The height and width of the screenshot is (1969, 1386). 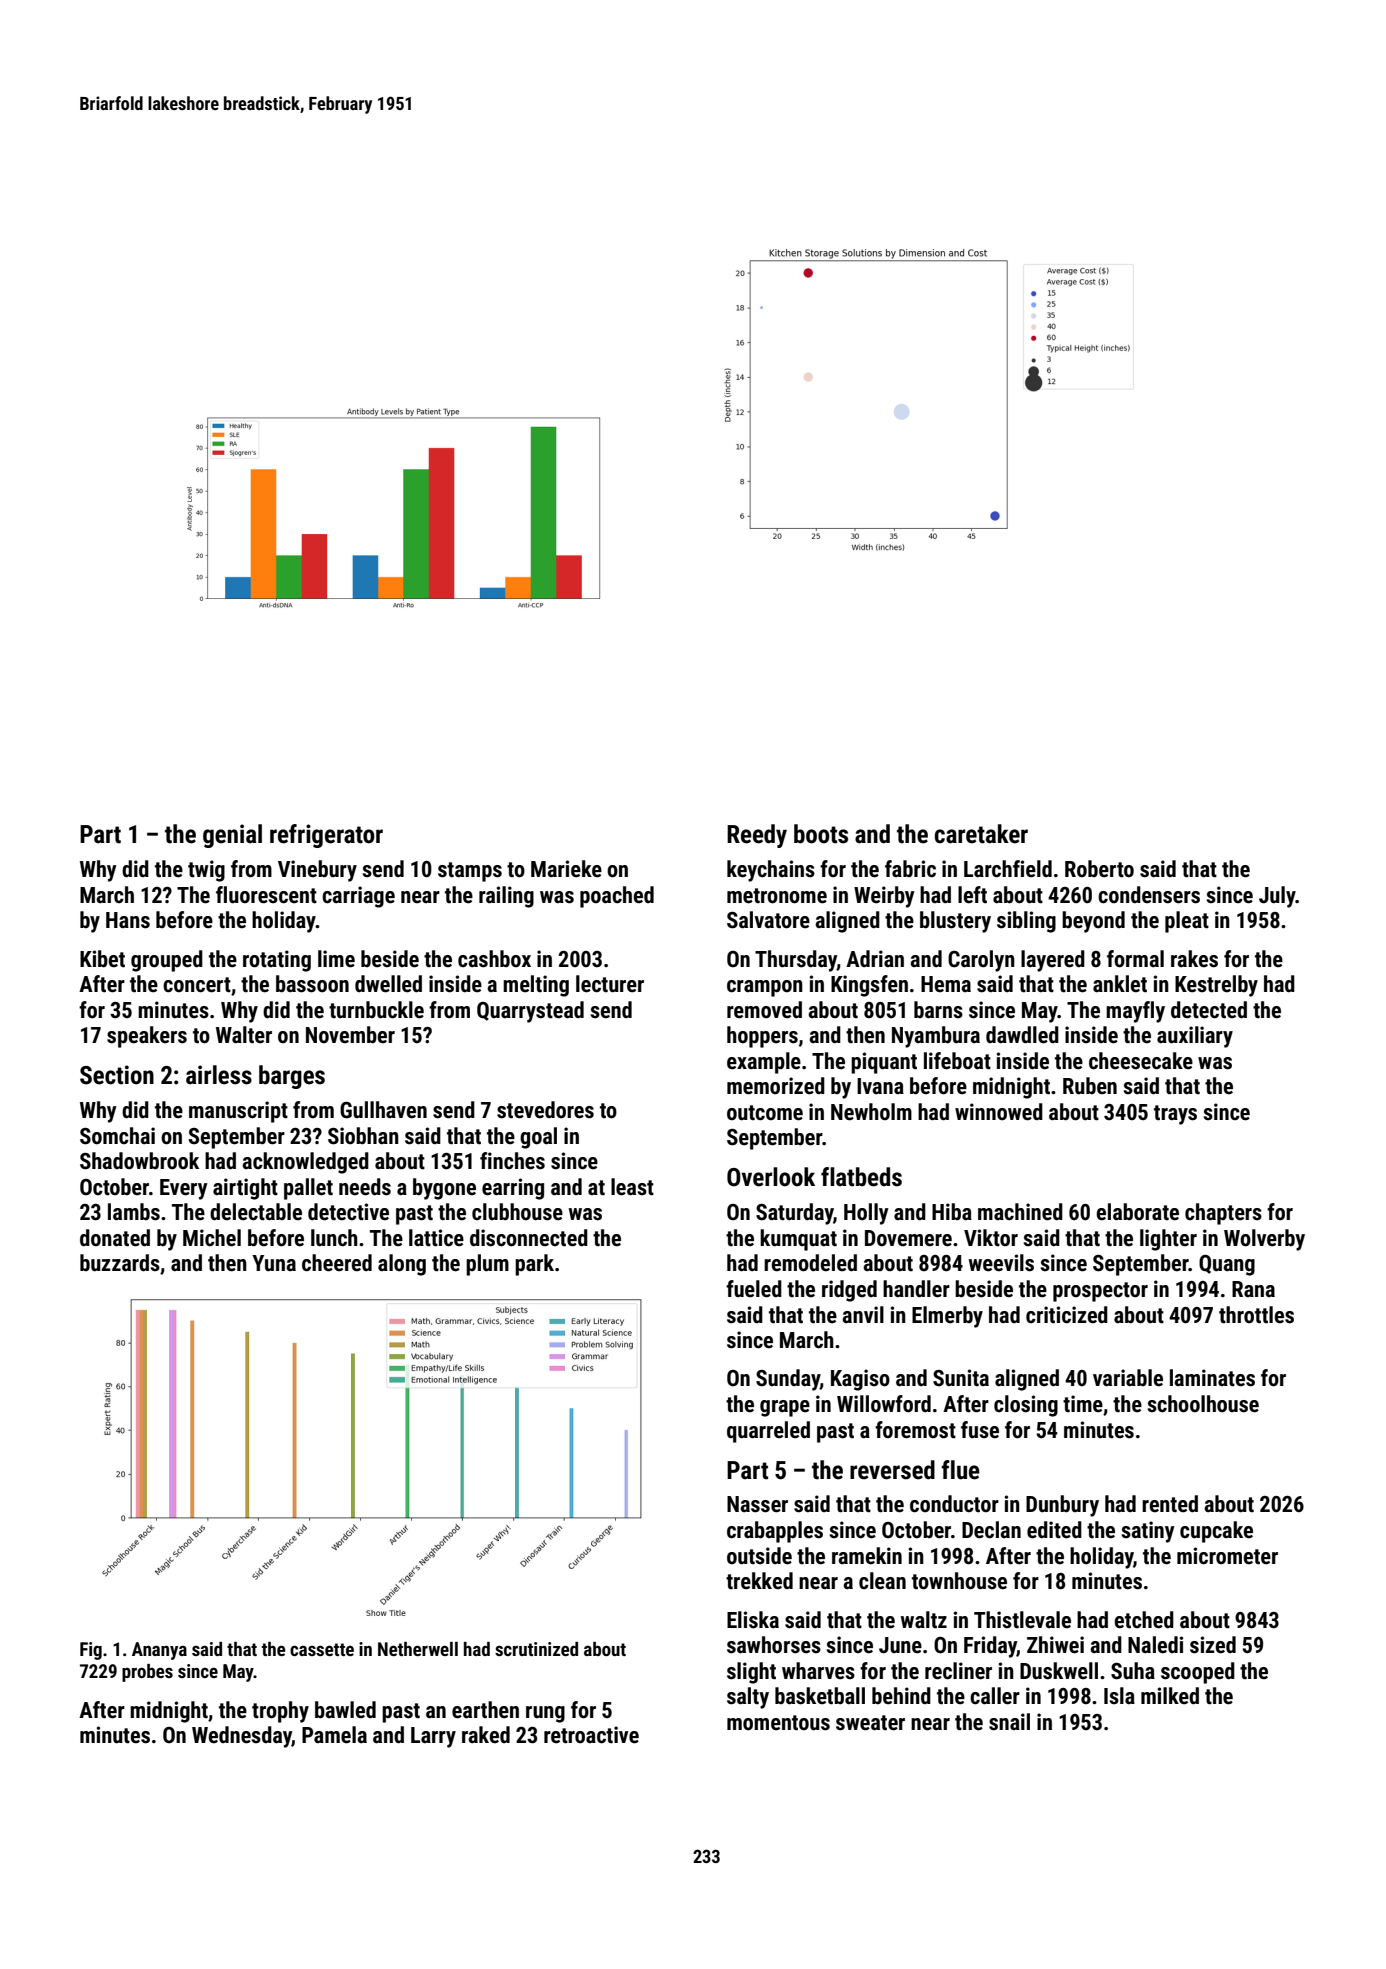 What do you see at coordinates (358, 897) in the screenshot?
I see `carriage` at bounding box center [358, 897].
